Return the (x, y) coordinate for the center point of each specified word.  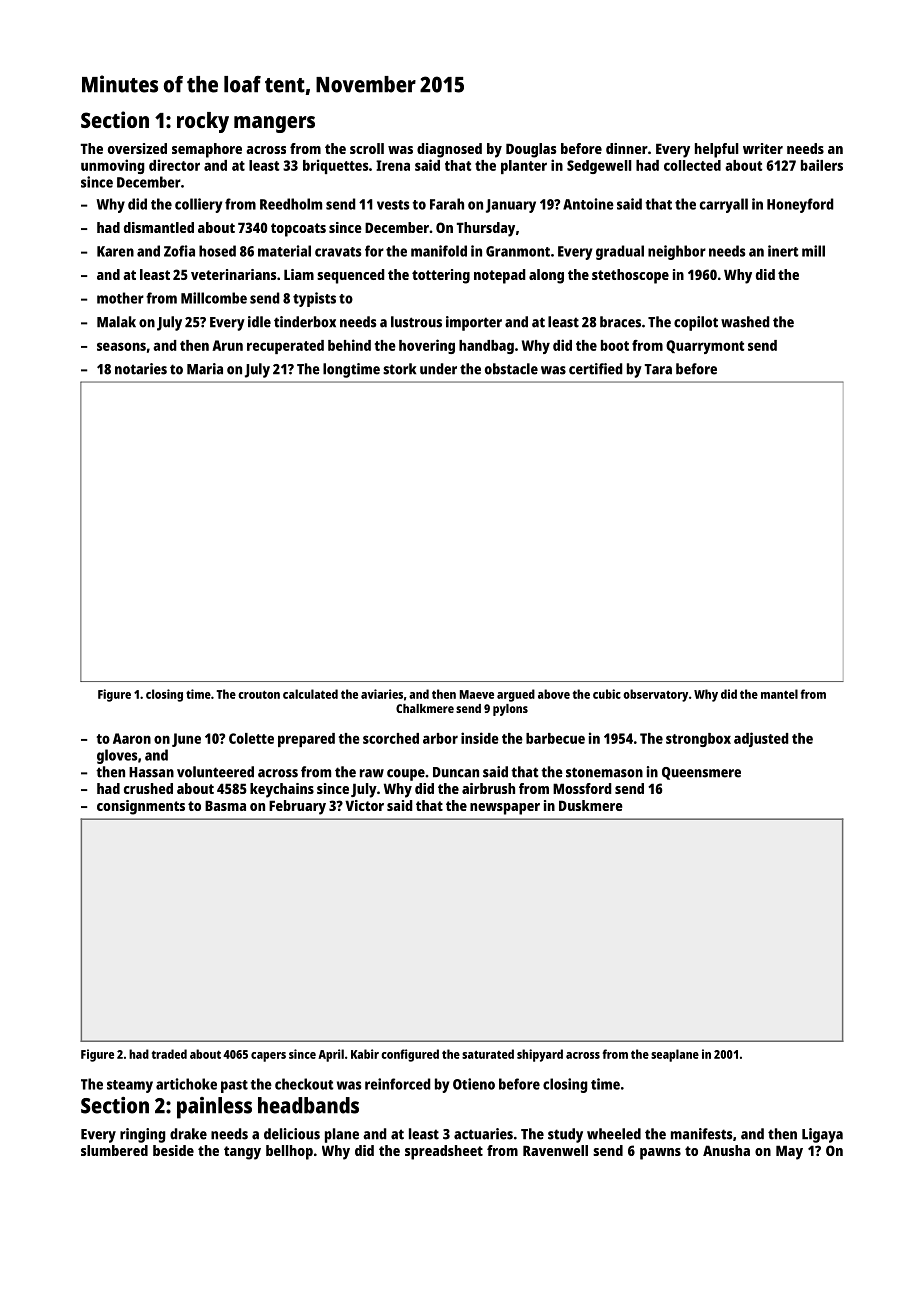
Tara (658, 369)
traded (169, 1054)
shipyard (540, 1055)
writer (763, 148)
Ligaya (822, 1135)
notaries (141, 369)
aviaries (382, 694)
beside (173, 1150)
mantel (779, 694)
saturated (488, 1054)
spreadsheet (444, 1152)
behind (349, 345)
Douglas (531, 150)
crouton (259, 694)
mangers (274, 124)
